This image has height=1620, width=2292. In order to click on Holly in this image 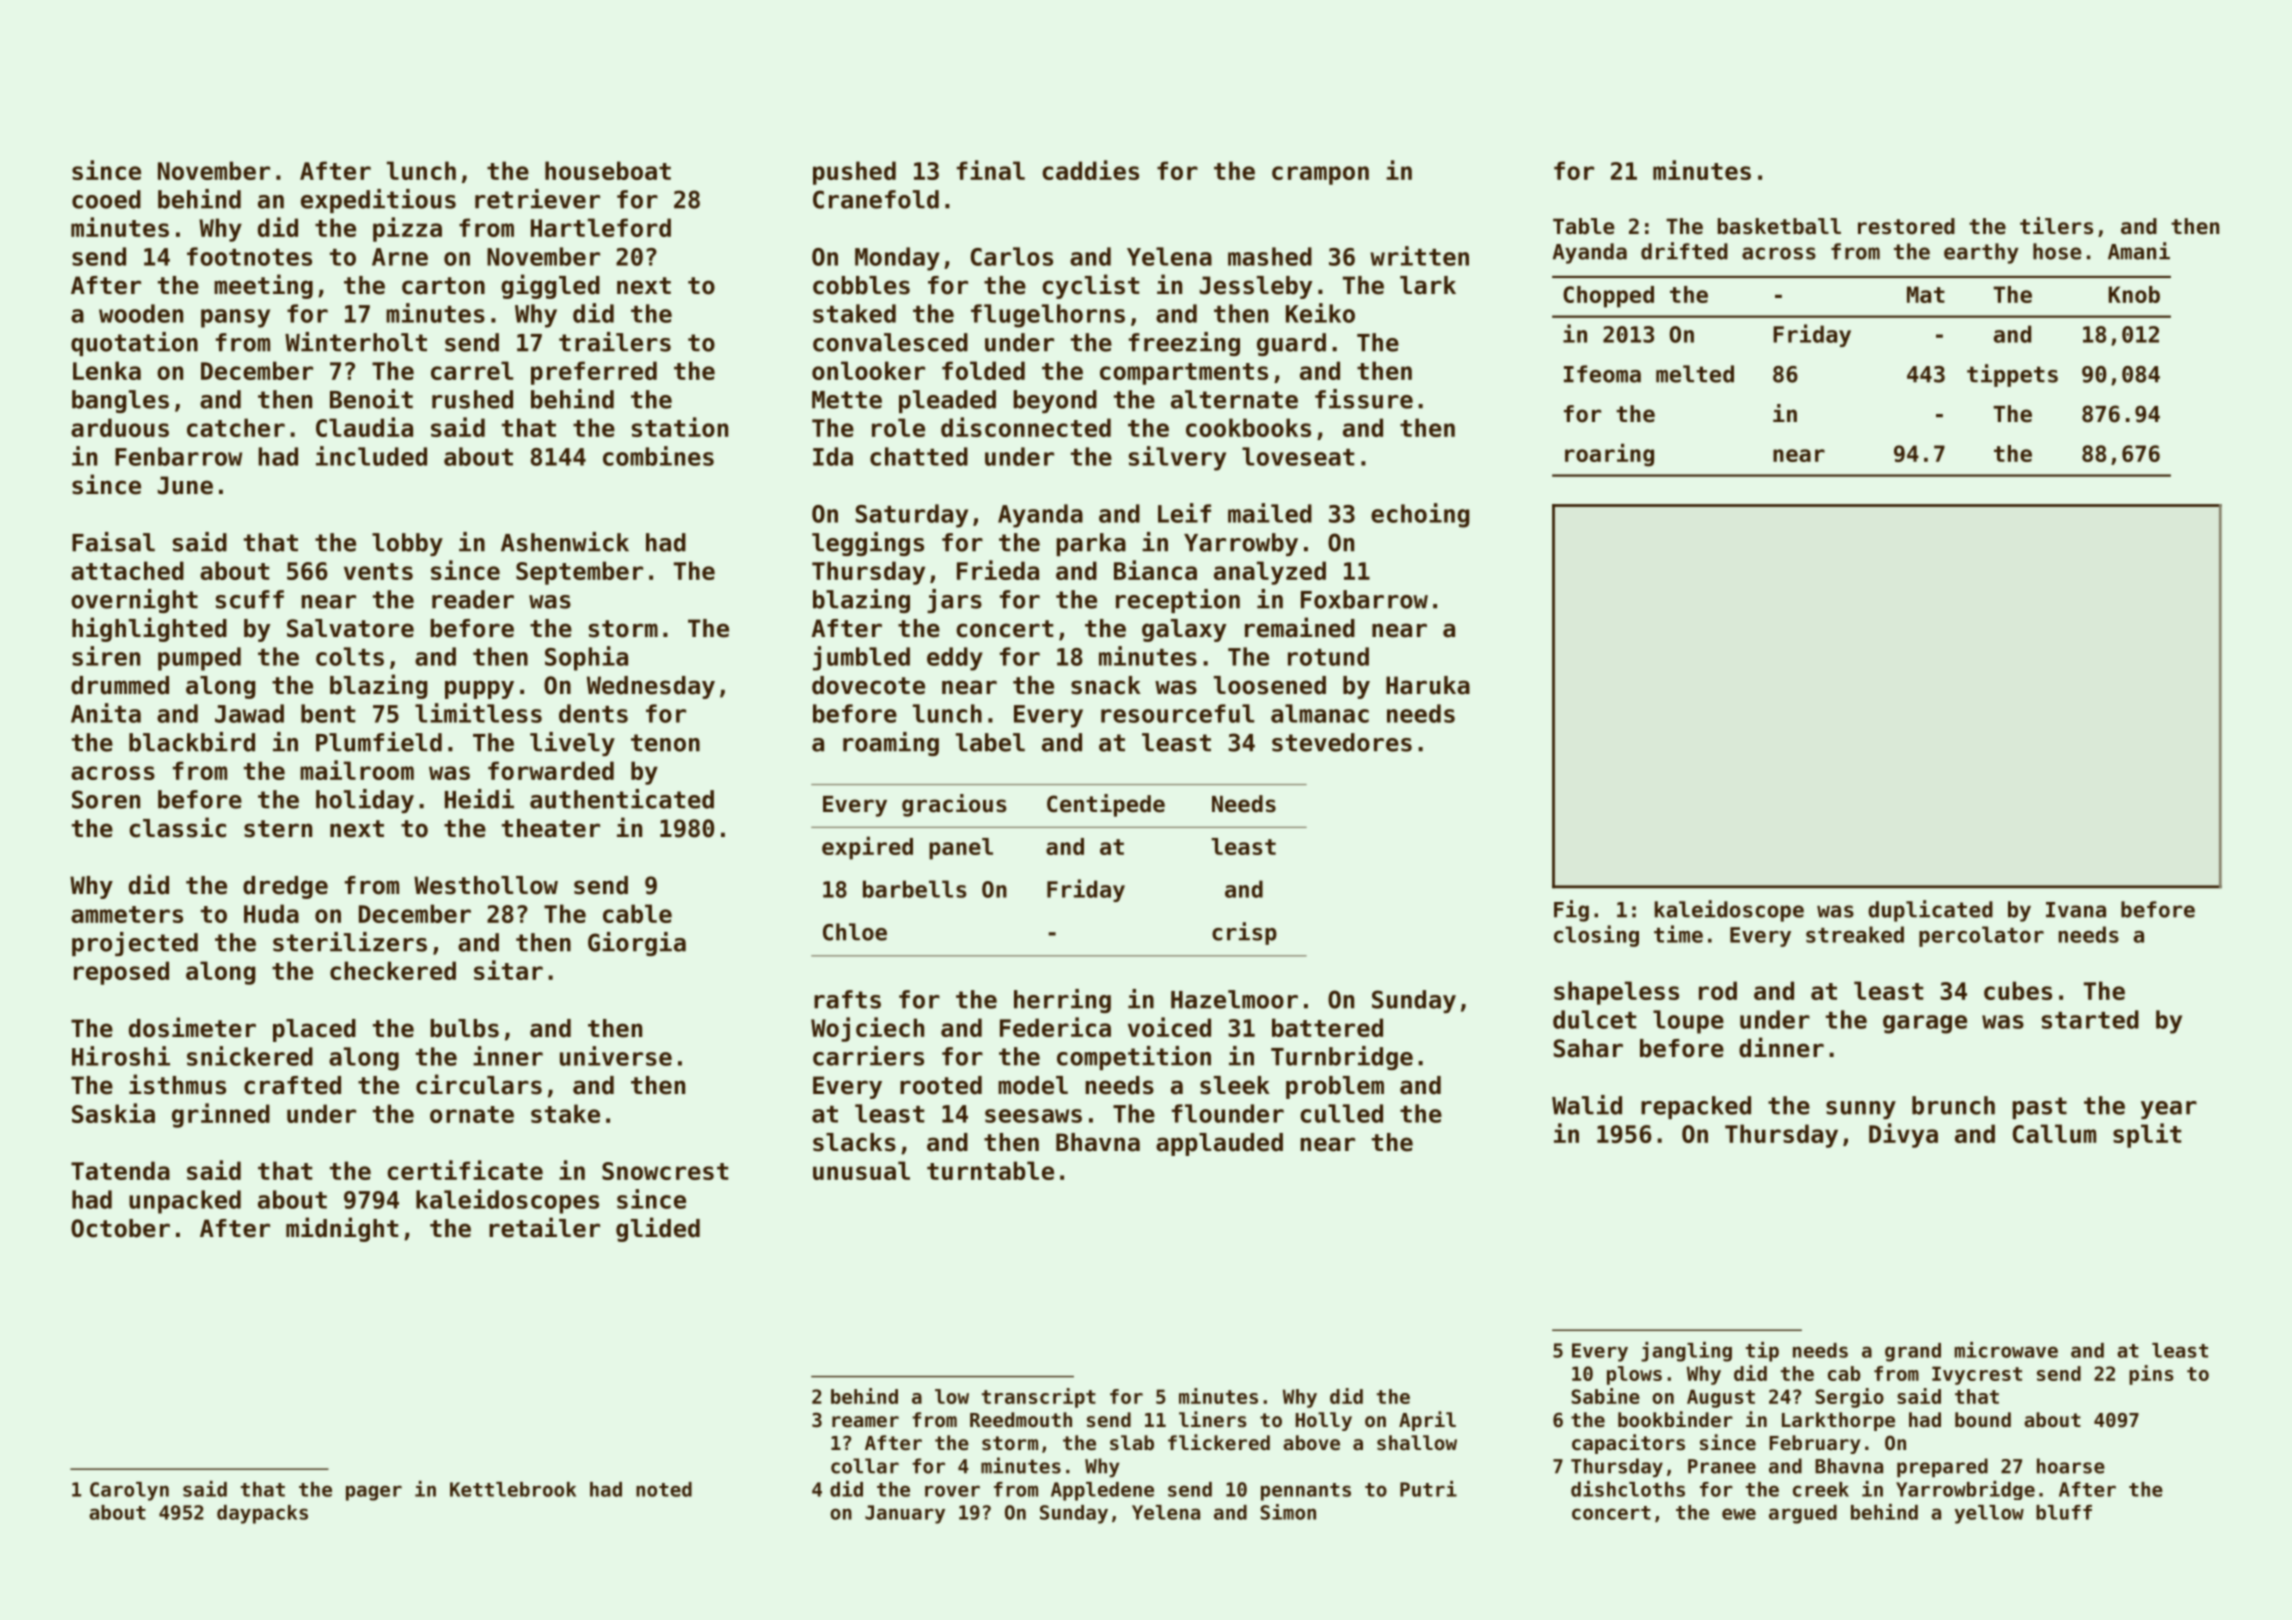, I will do `click(1324, 1421)`.
